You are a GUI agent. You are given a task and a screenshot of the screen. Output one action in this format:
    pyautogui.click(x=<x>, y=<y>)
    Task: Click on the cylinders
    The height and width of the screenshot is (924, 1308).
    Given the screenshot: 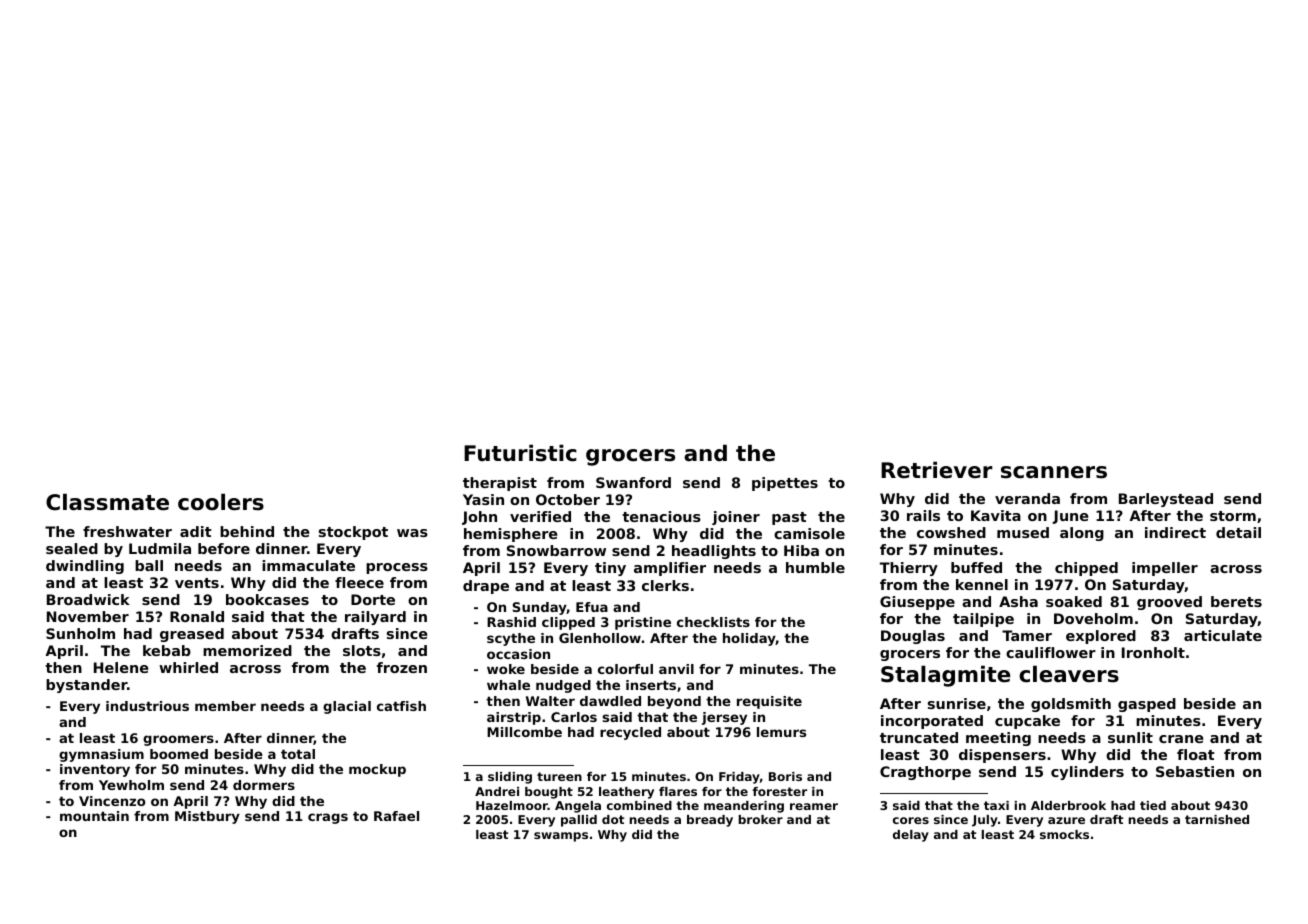 What is the action you would take?
    pyautogui.click(x=1087, y=773)
